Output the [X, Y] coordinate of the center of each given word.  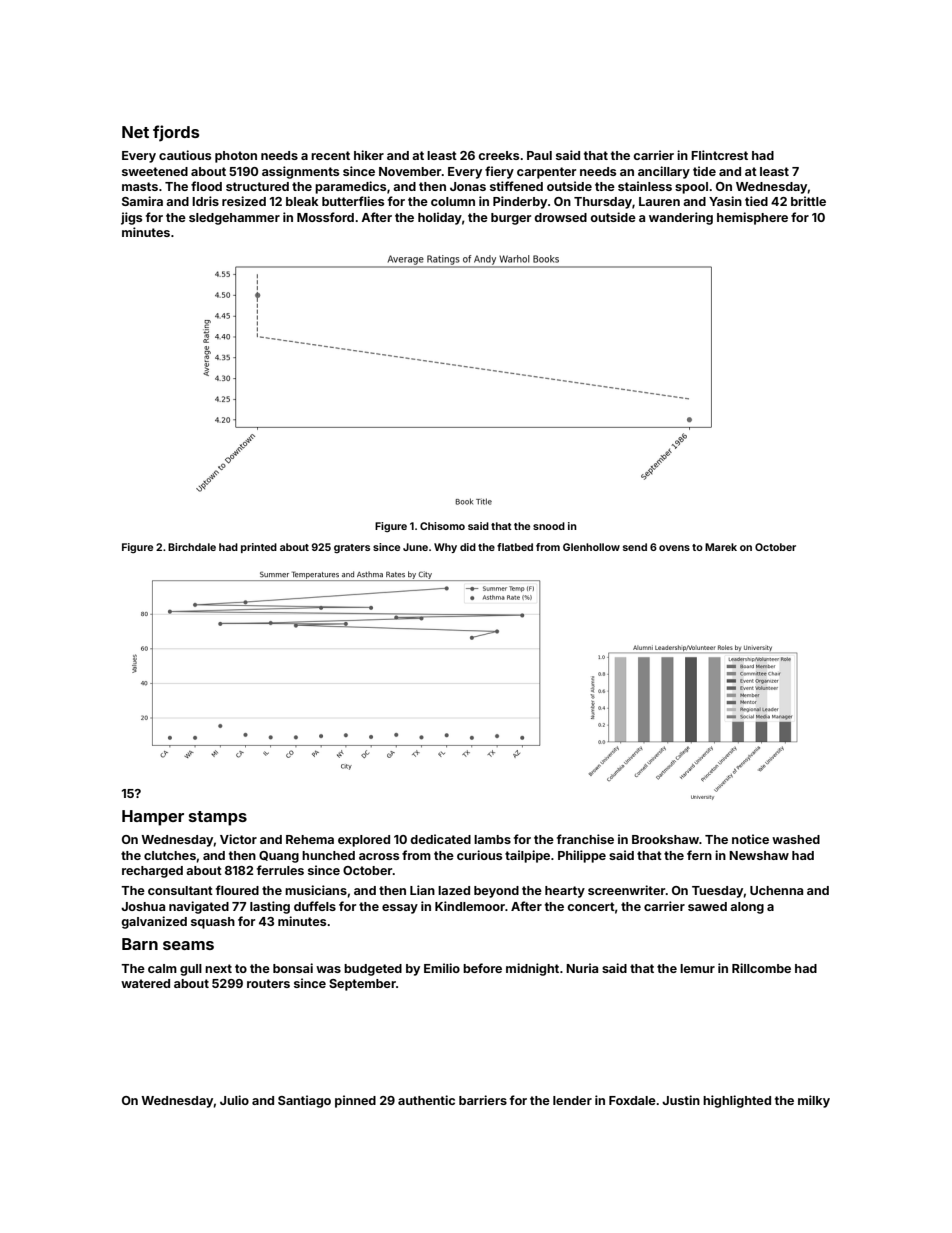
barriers [483, 1100]
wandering [681, 218]
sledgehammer [234, 219]
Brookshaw [665, 839]
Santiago [304, 1101]
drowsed [560, 217]
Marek [721, 547]
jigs [131, 218]
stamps [218, 818]
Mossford [325, 217]
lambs [492, 839]
